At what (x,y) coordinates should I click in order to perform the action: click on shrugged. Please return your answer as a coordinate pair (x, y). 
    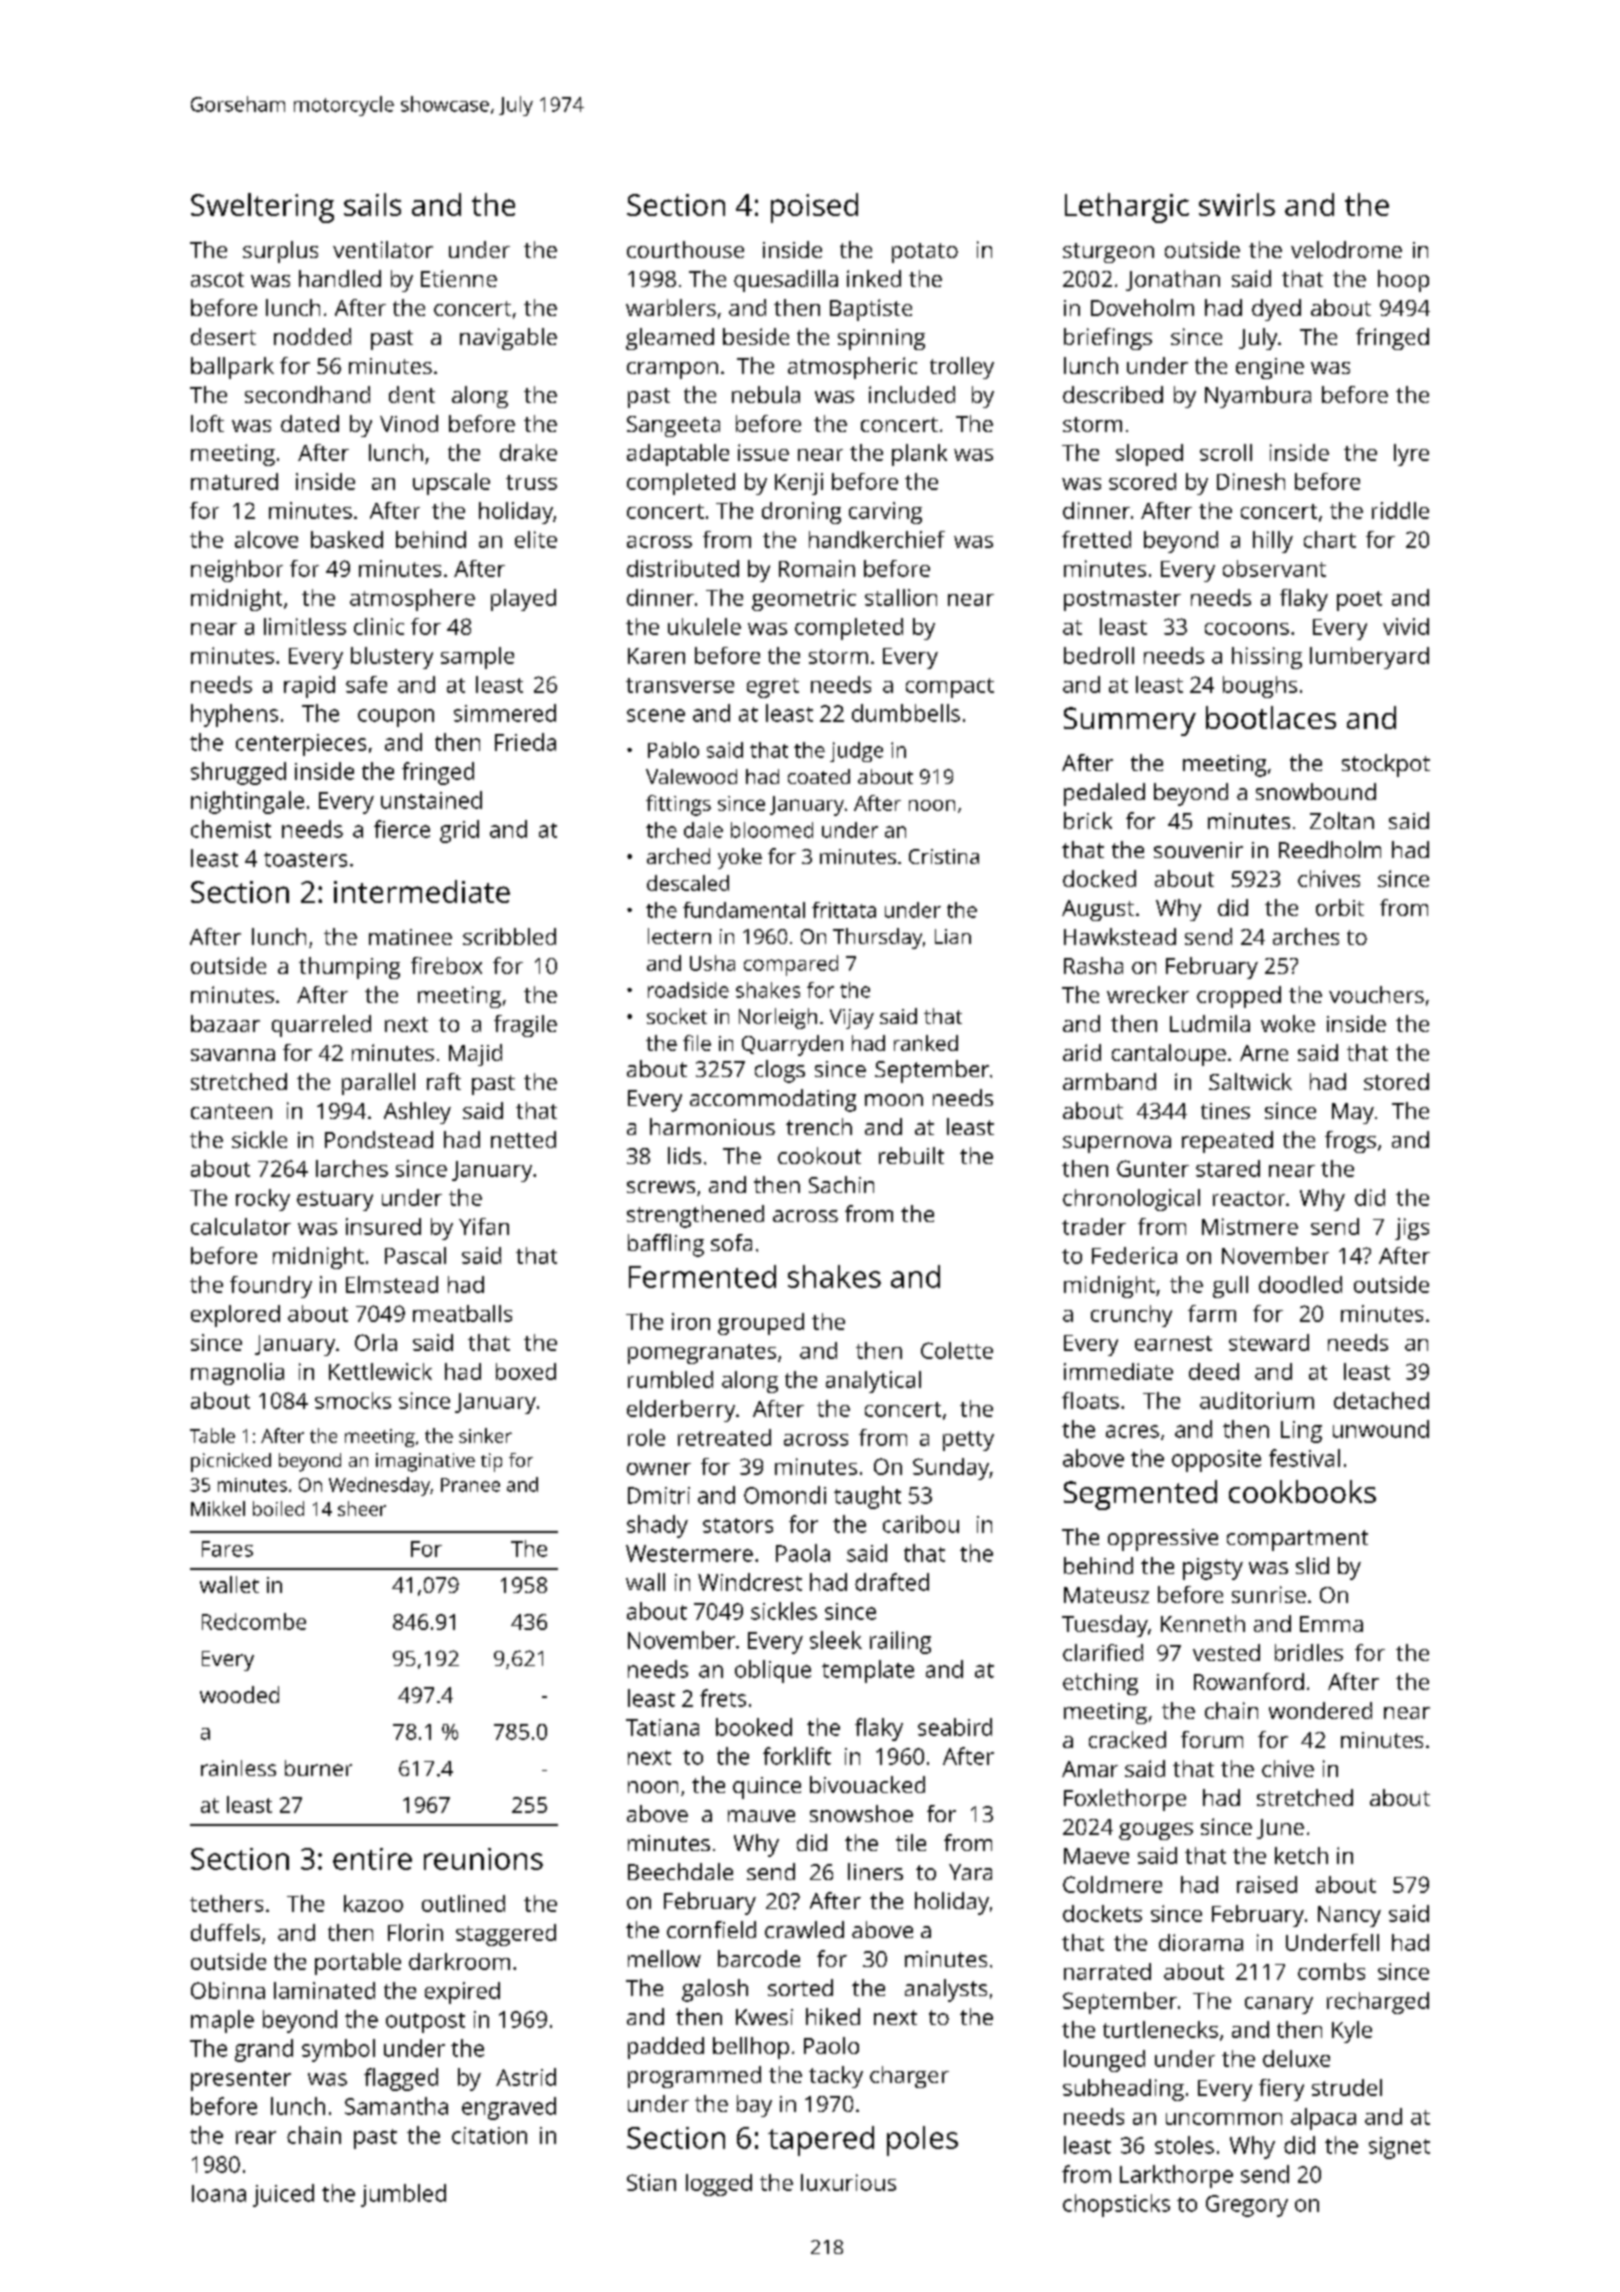
    Looking at the image, I should click on (238, 773).
